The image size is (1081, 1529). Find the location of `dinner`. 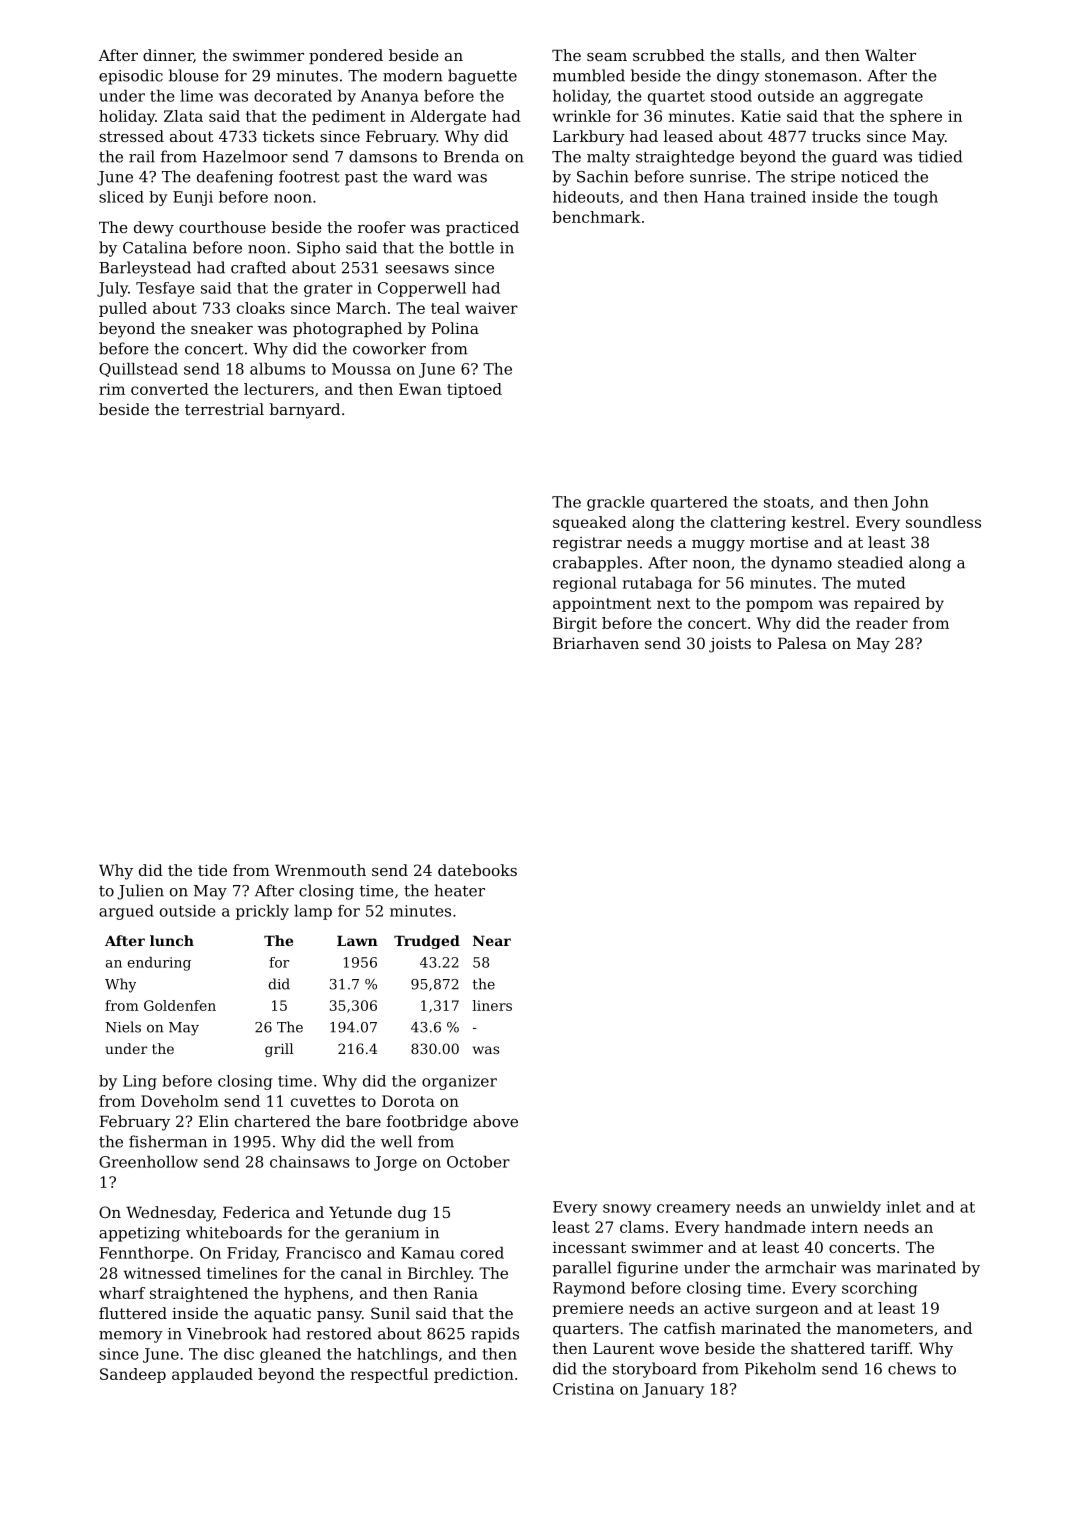

dinner is located at coordinates (168, 55).
